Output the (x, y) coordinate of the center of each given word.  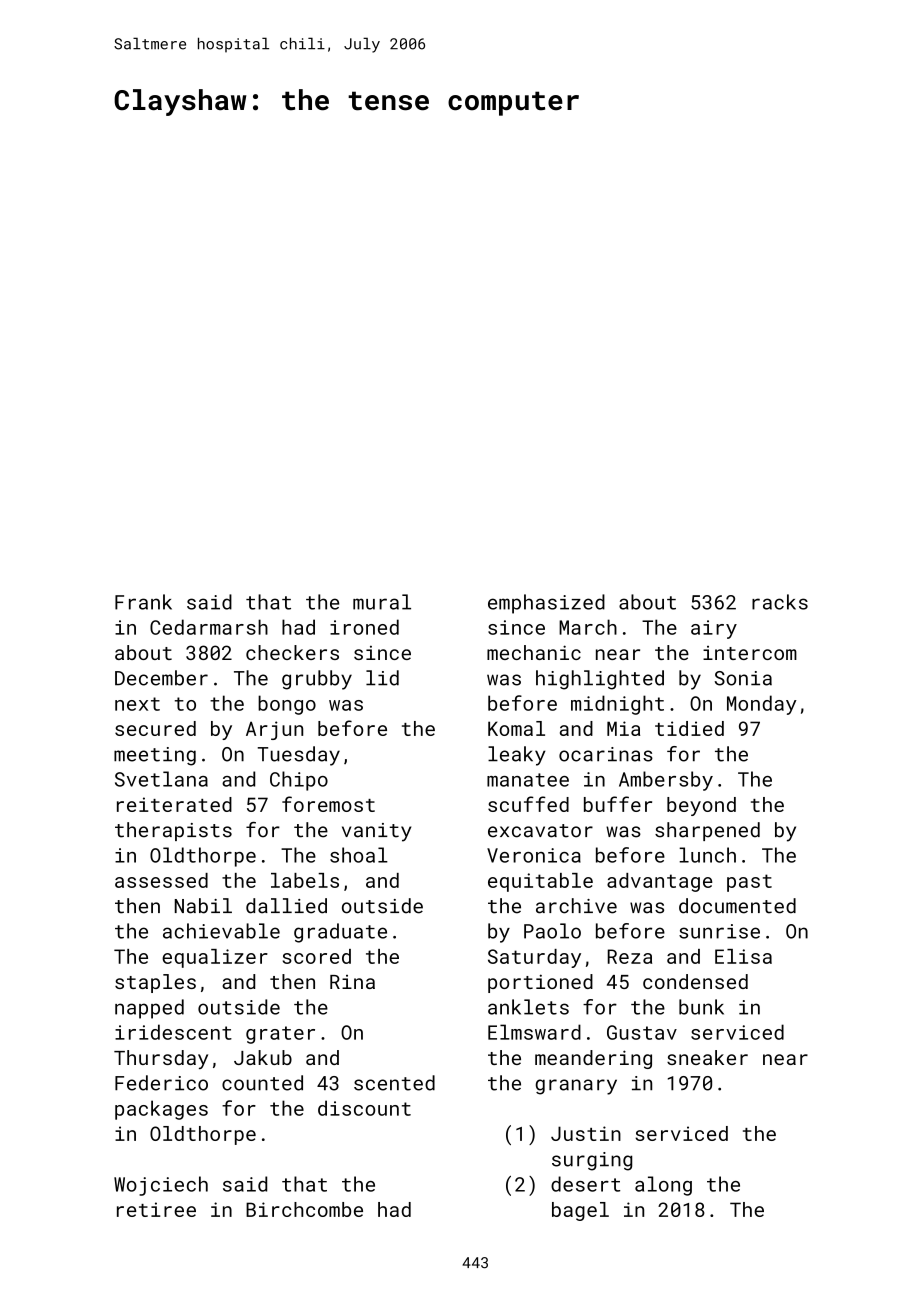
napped (149, 1009)
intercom (750, 653)
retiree (156, 1209)
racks (780, 602)
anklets (528, 1007)
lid (382, 678)
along (663, 1186)
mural (382, 602)
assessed (161, 880)
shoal (359, 855)
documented (737, 906)
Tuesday (299, 756)
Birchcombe (304, 1209)
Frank (143, 602)
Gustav (642, 1032)
